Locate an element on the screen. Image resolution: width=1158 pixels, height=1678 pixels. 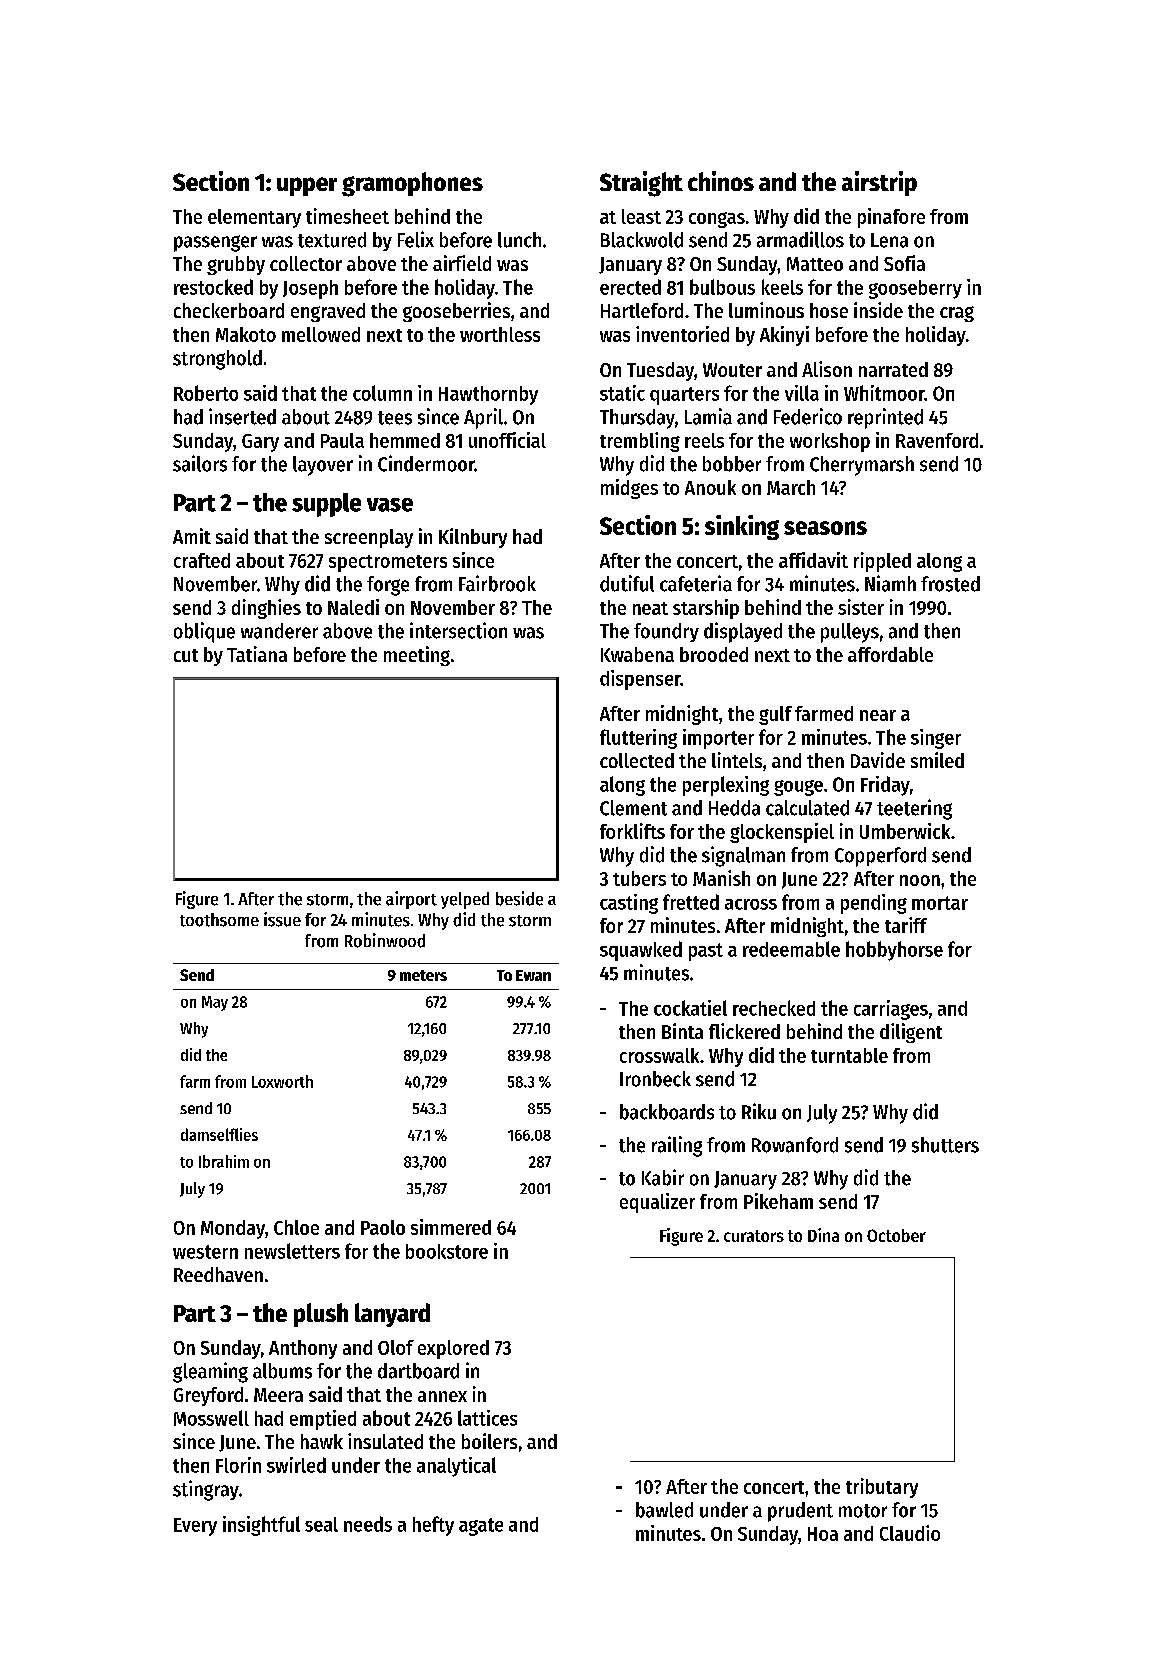
upper is located at coordinates (307, 186).
